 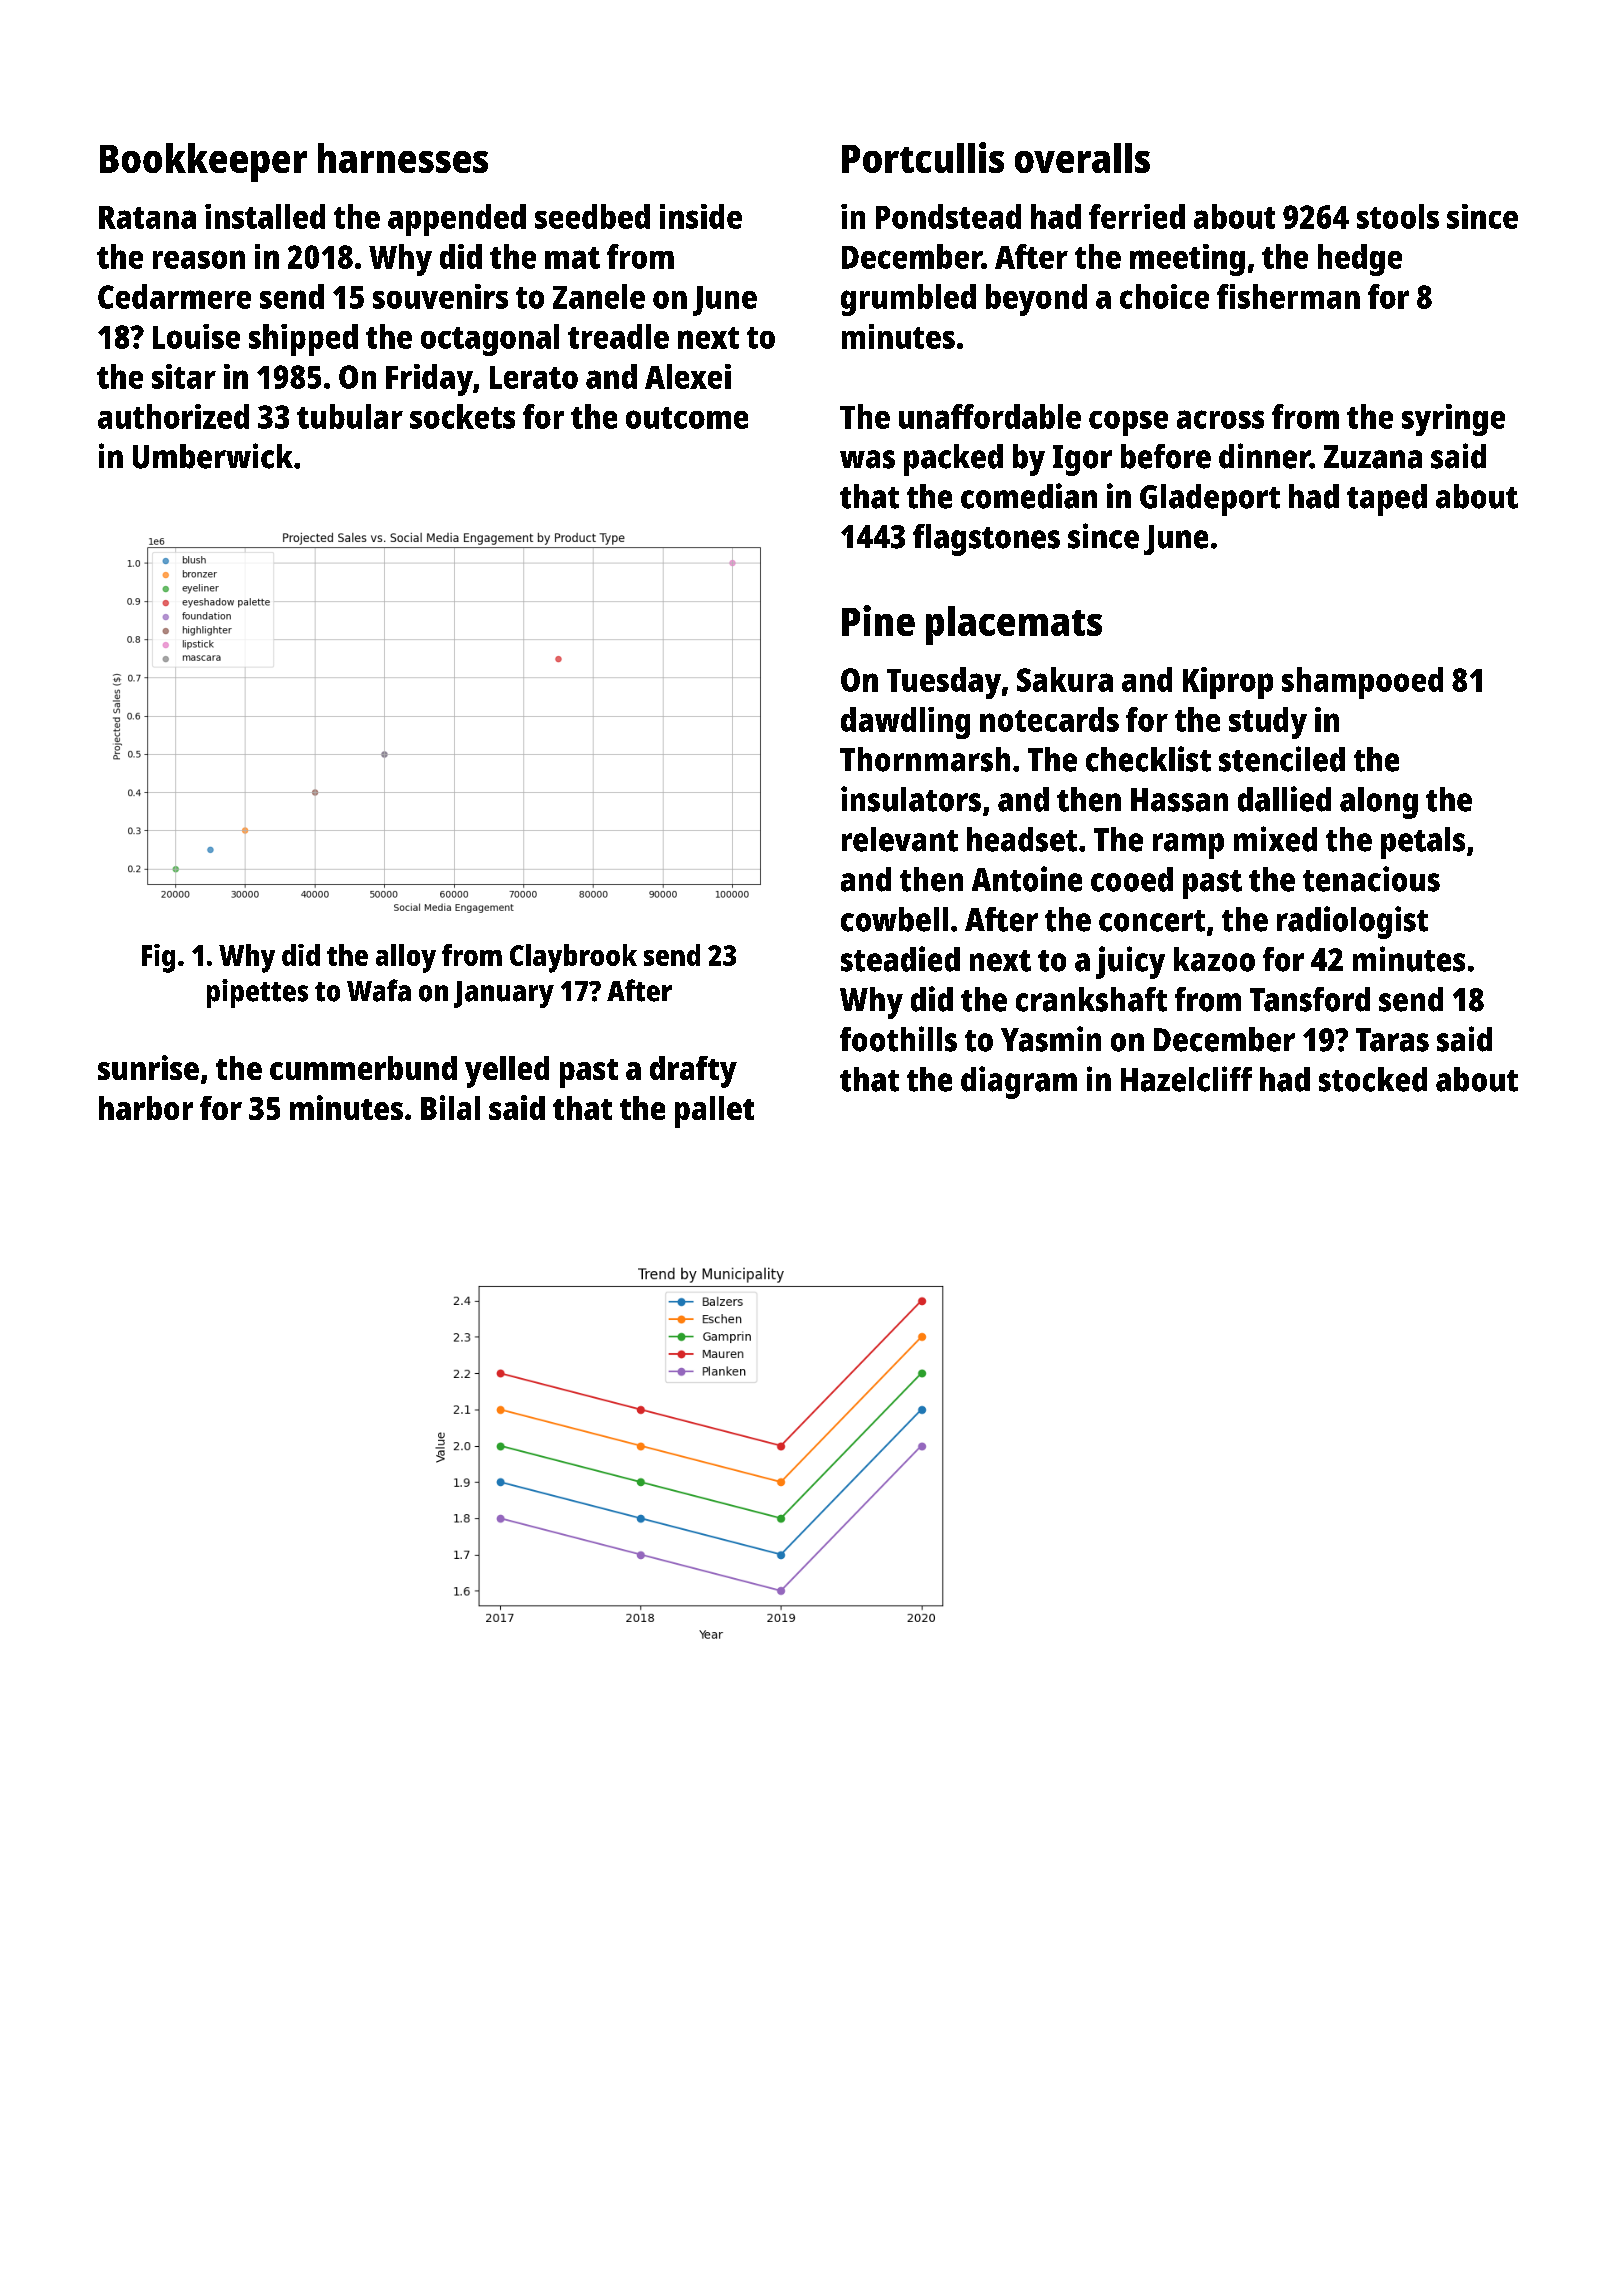 What do you see at coordinates (714, 1112) in the screenshot?
I see `pallet` at bounding box center [714, 1112].
